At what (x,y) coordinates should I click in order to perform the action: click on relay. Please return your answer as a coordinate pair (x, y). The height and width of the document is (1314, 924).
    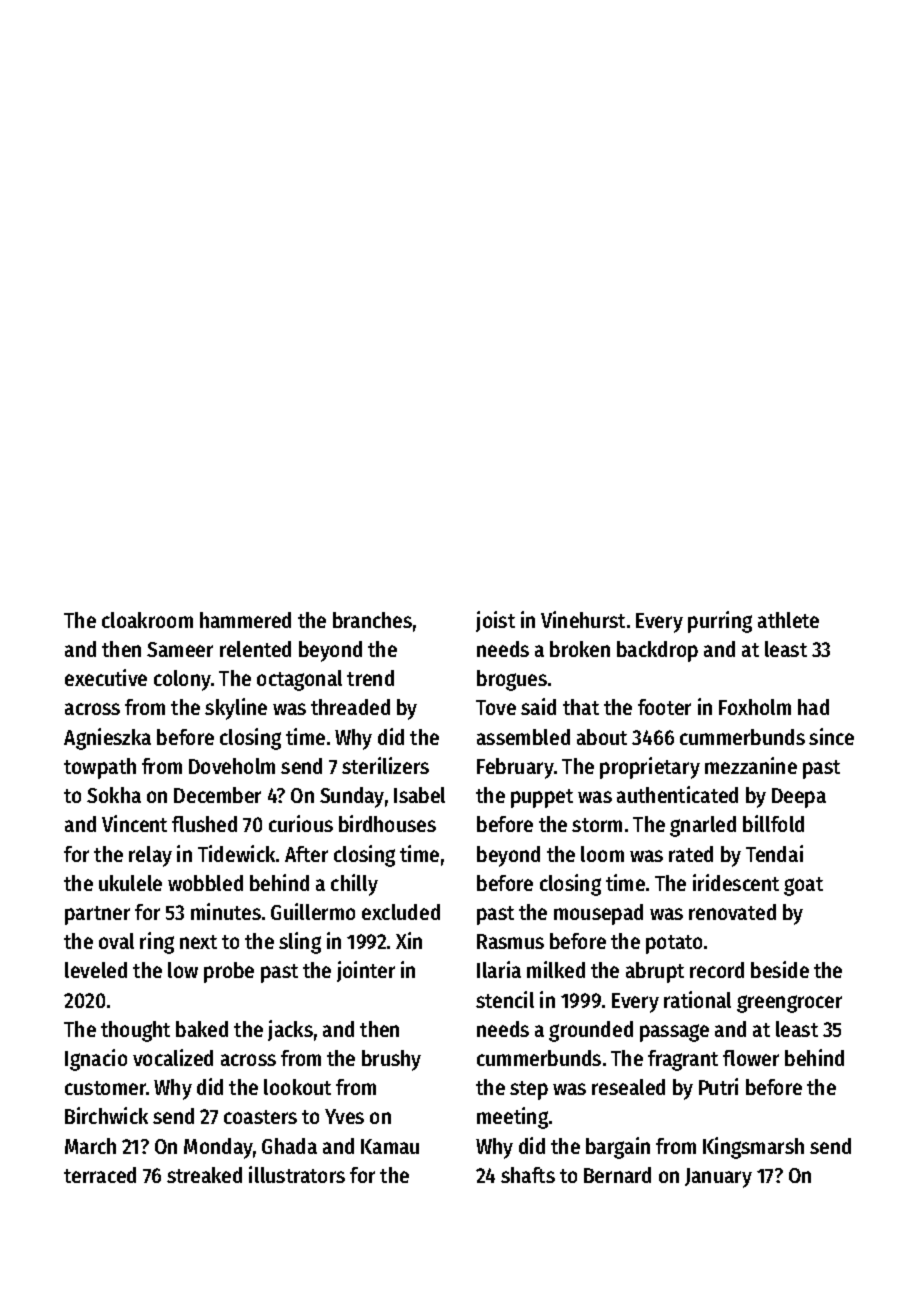
    Looking at the image, I should click on (150, 856).
